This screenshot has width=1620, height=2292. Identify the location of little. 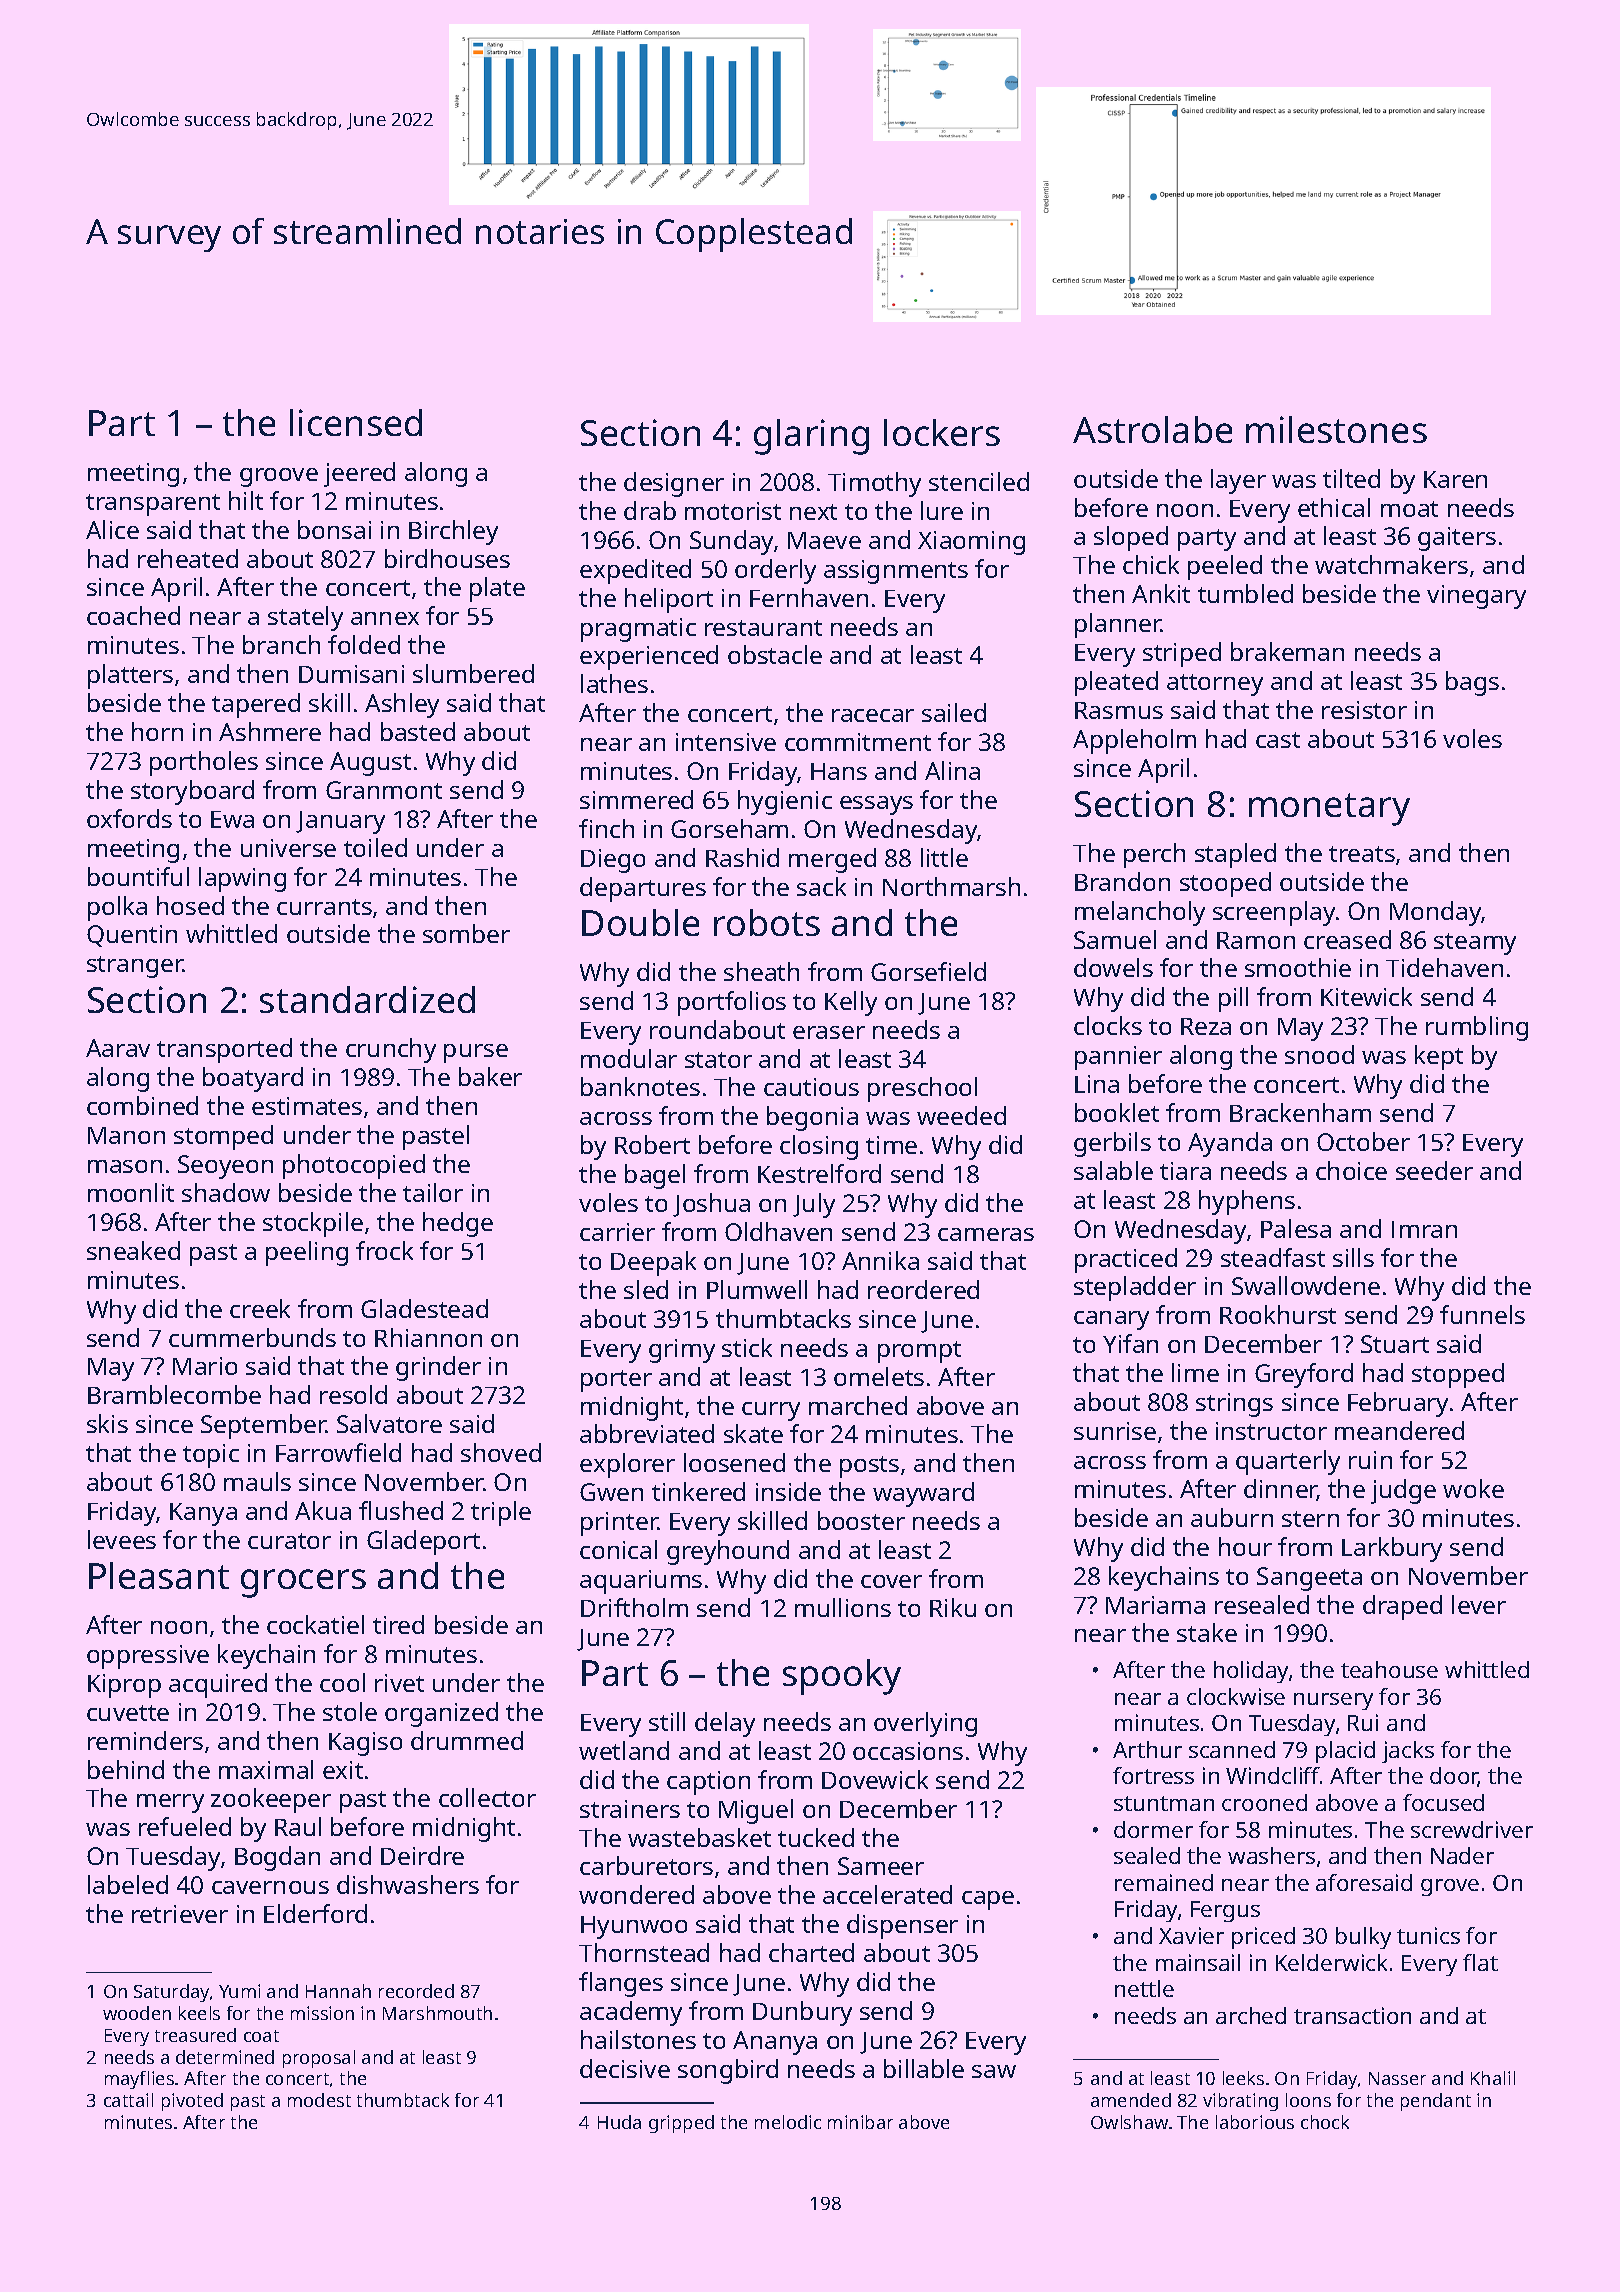
(944, 857).
